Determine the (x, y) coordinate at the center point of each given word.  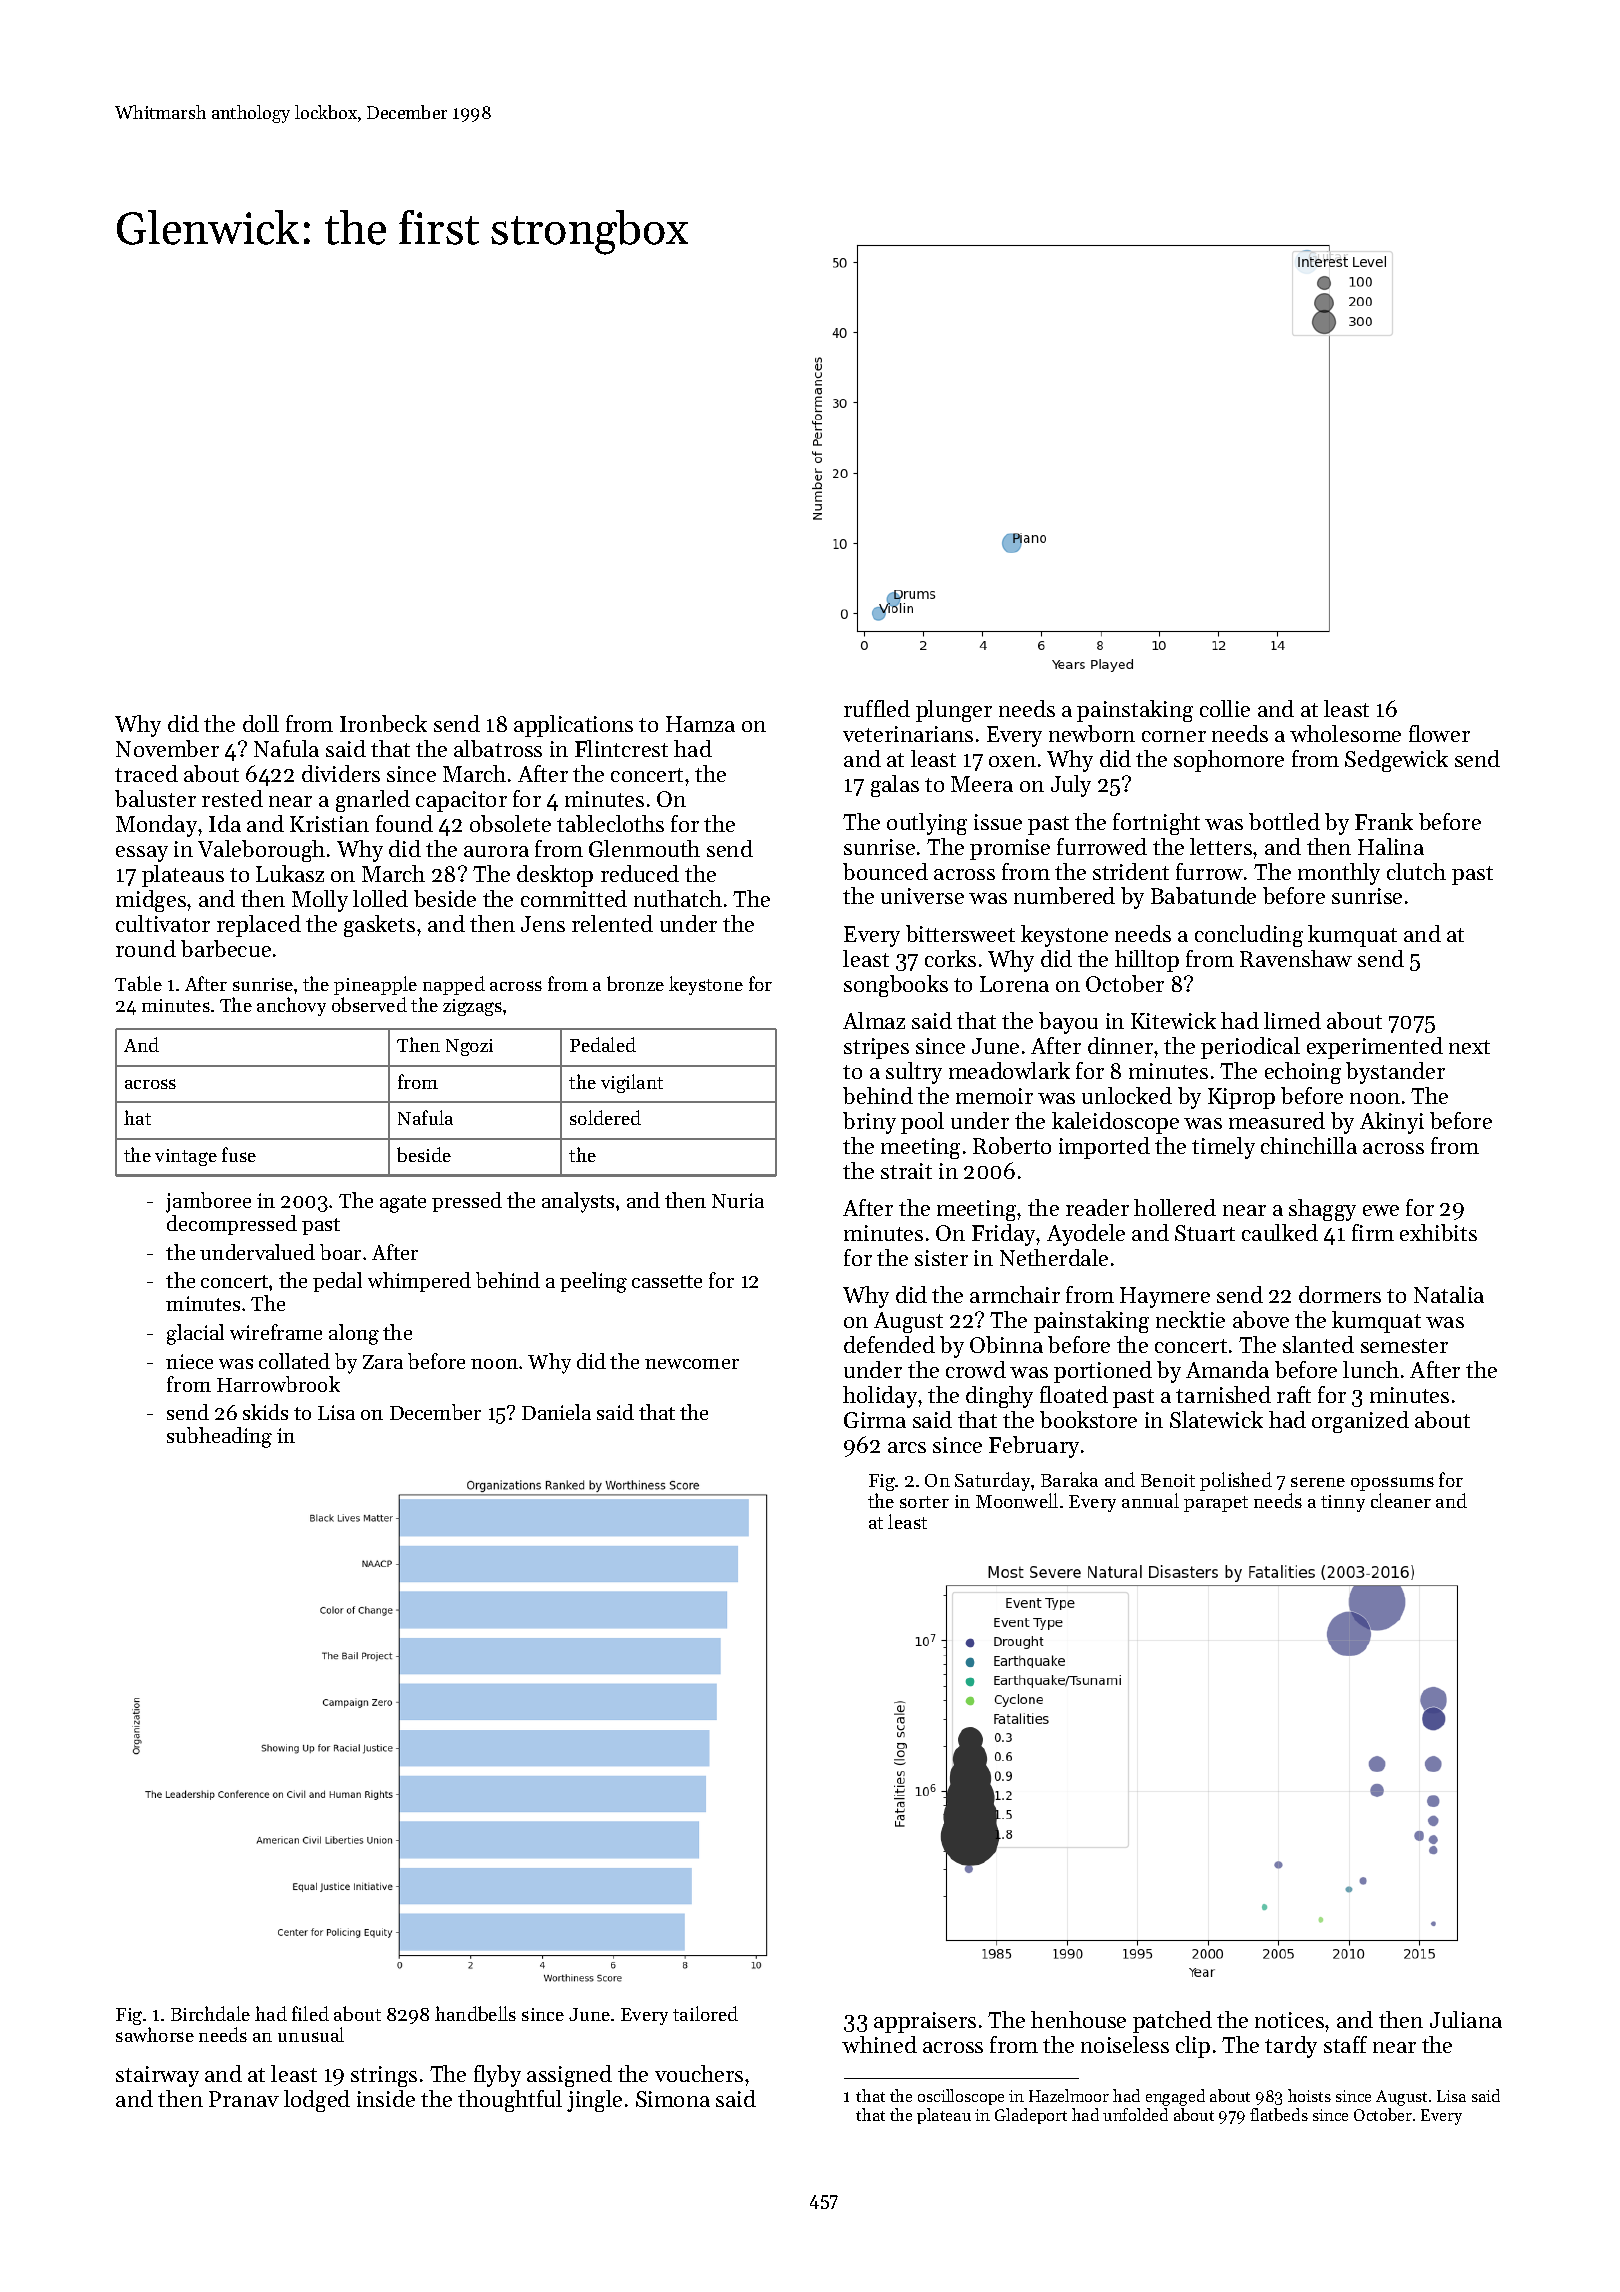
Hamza (700, 724)
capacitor (461, 801)
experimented (1375, 1048)
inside (386, 2098)
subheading (219, 1437)
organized (1360, 1422)
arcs (907, 1447)
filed (310, 2013)
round (146, 948)
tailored (705, 2013)
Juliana (1466, 2019)
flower (1439, 733)
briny (869, 1123)
